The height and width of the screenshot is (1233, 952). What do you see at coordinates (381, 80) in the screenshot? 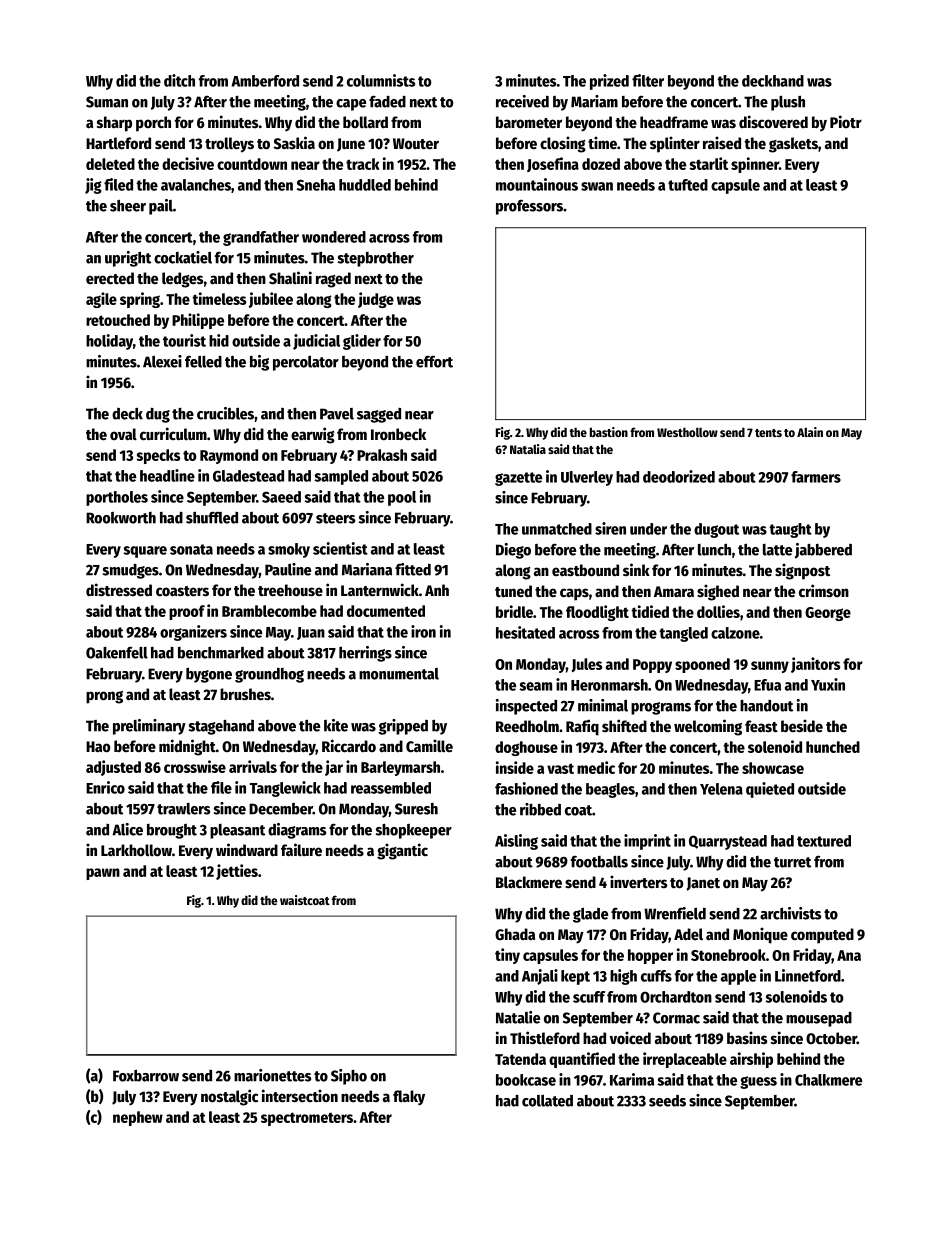
I see `columnists` at bounding box center [381, 80].
